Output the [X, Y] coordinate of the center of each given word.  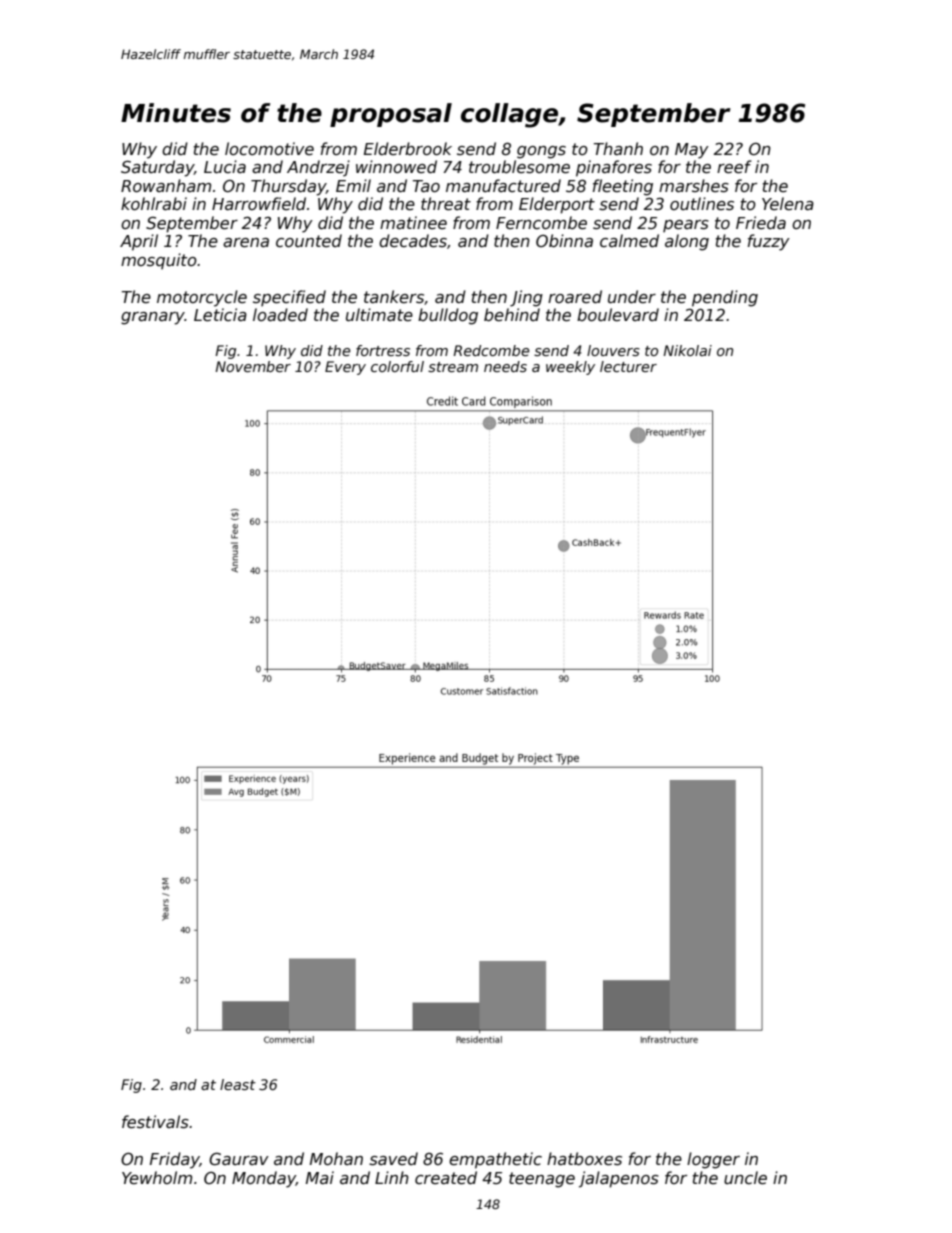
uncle [745, 1178]
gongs [541, 152]
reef [734, 167]
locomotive [269, 149]
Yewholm [157, 1178]
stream [453, 367]
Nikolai [687, 350]
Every [345, 368]
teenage [542, 1180]
